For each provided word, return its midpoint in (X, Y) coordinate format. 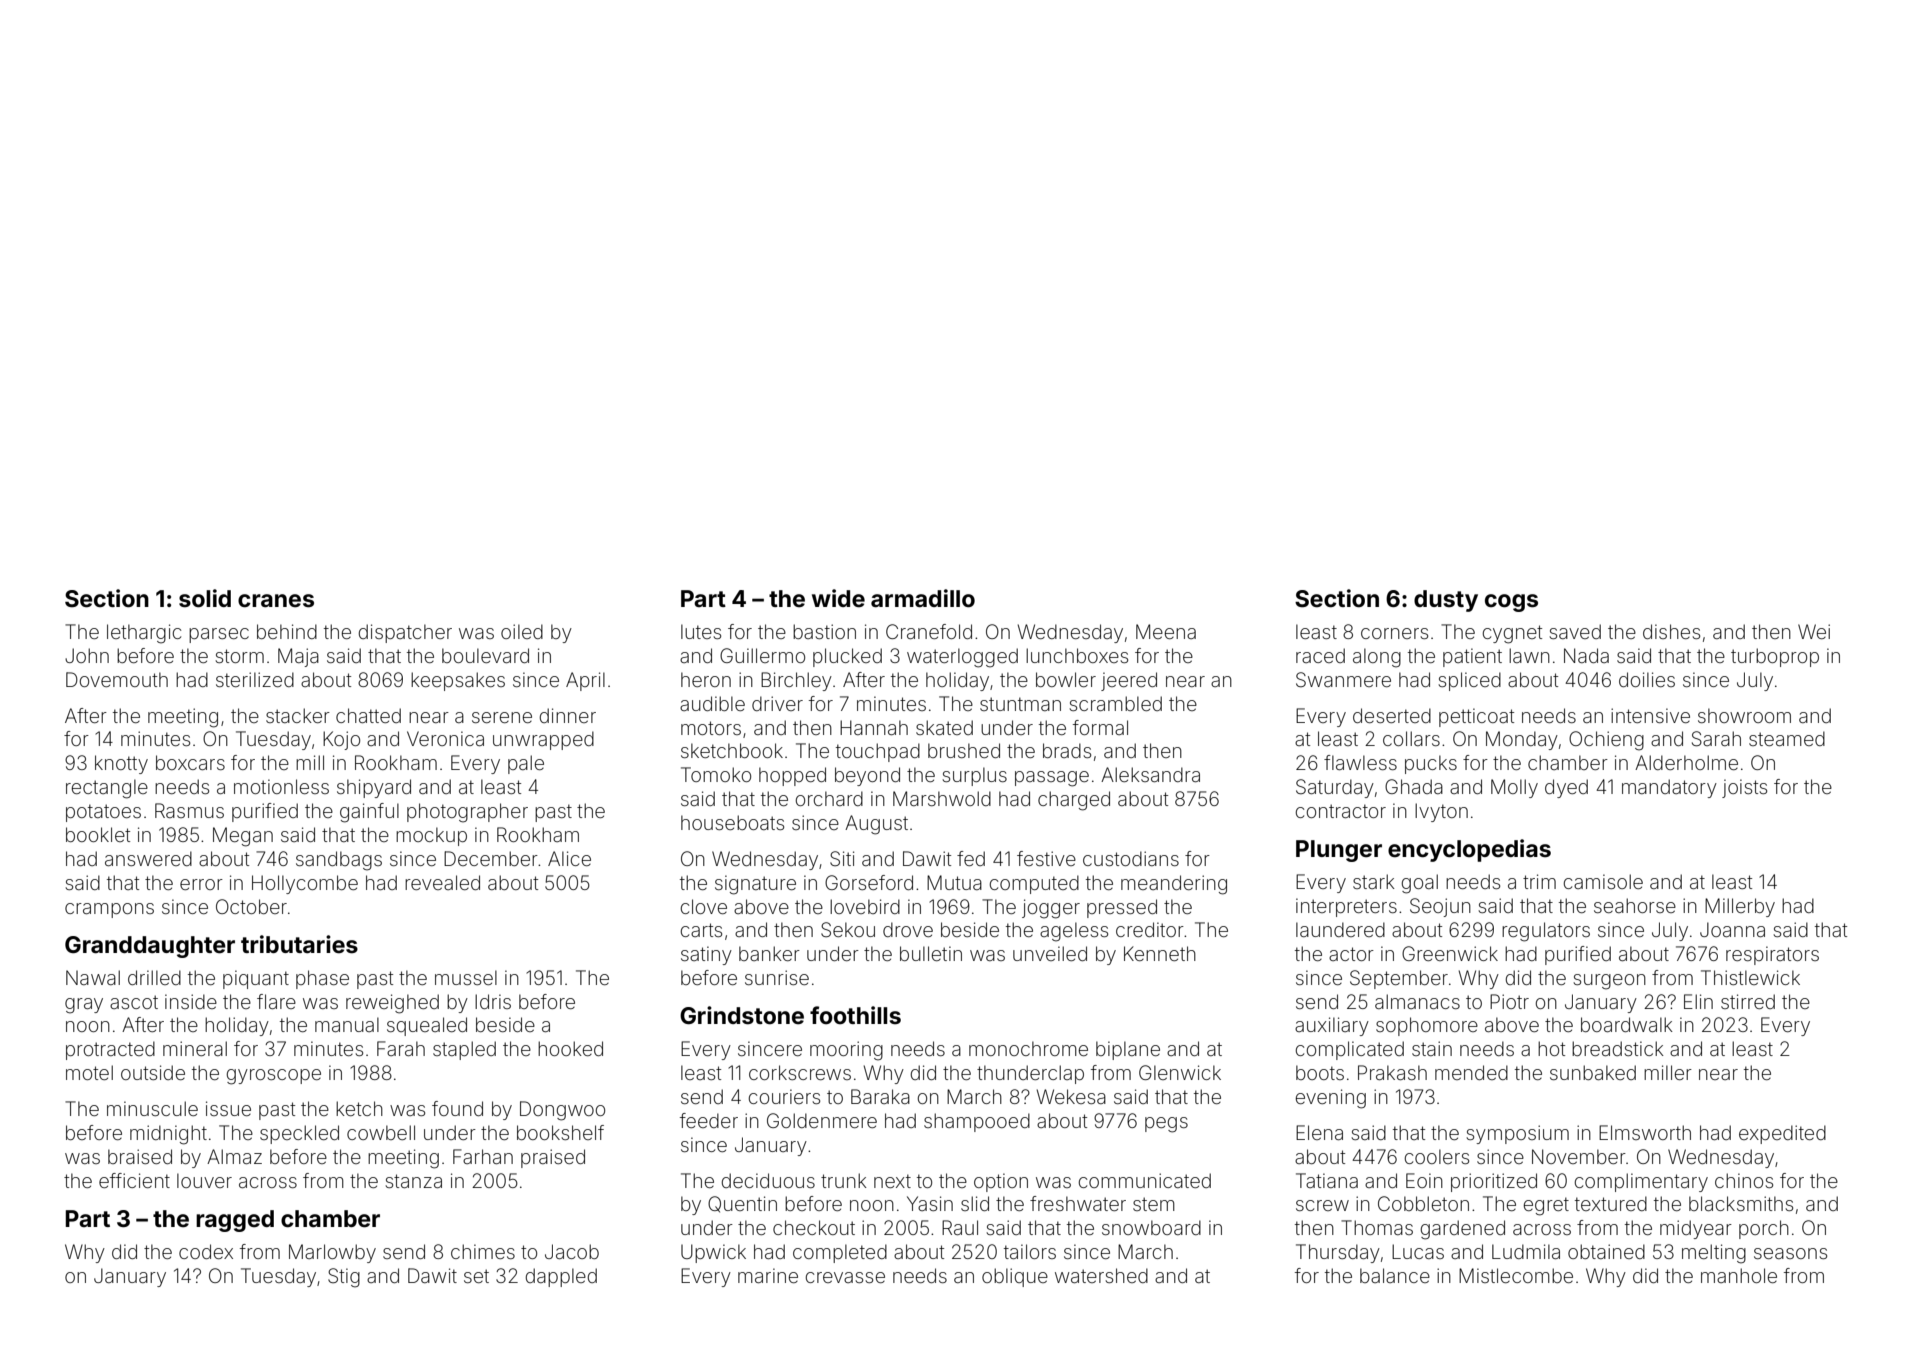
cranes (276, 601)
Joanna (1732, 929)
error (201, 884)
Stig (344, 1278)
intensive (1650, 715)
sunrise (777, 977)
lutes (701, 631)
